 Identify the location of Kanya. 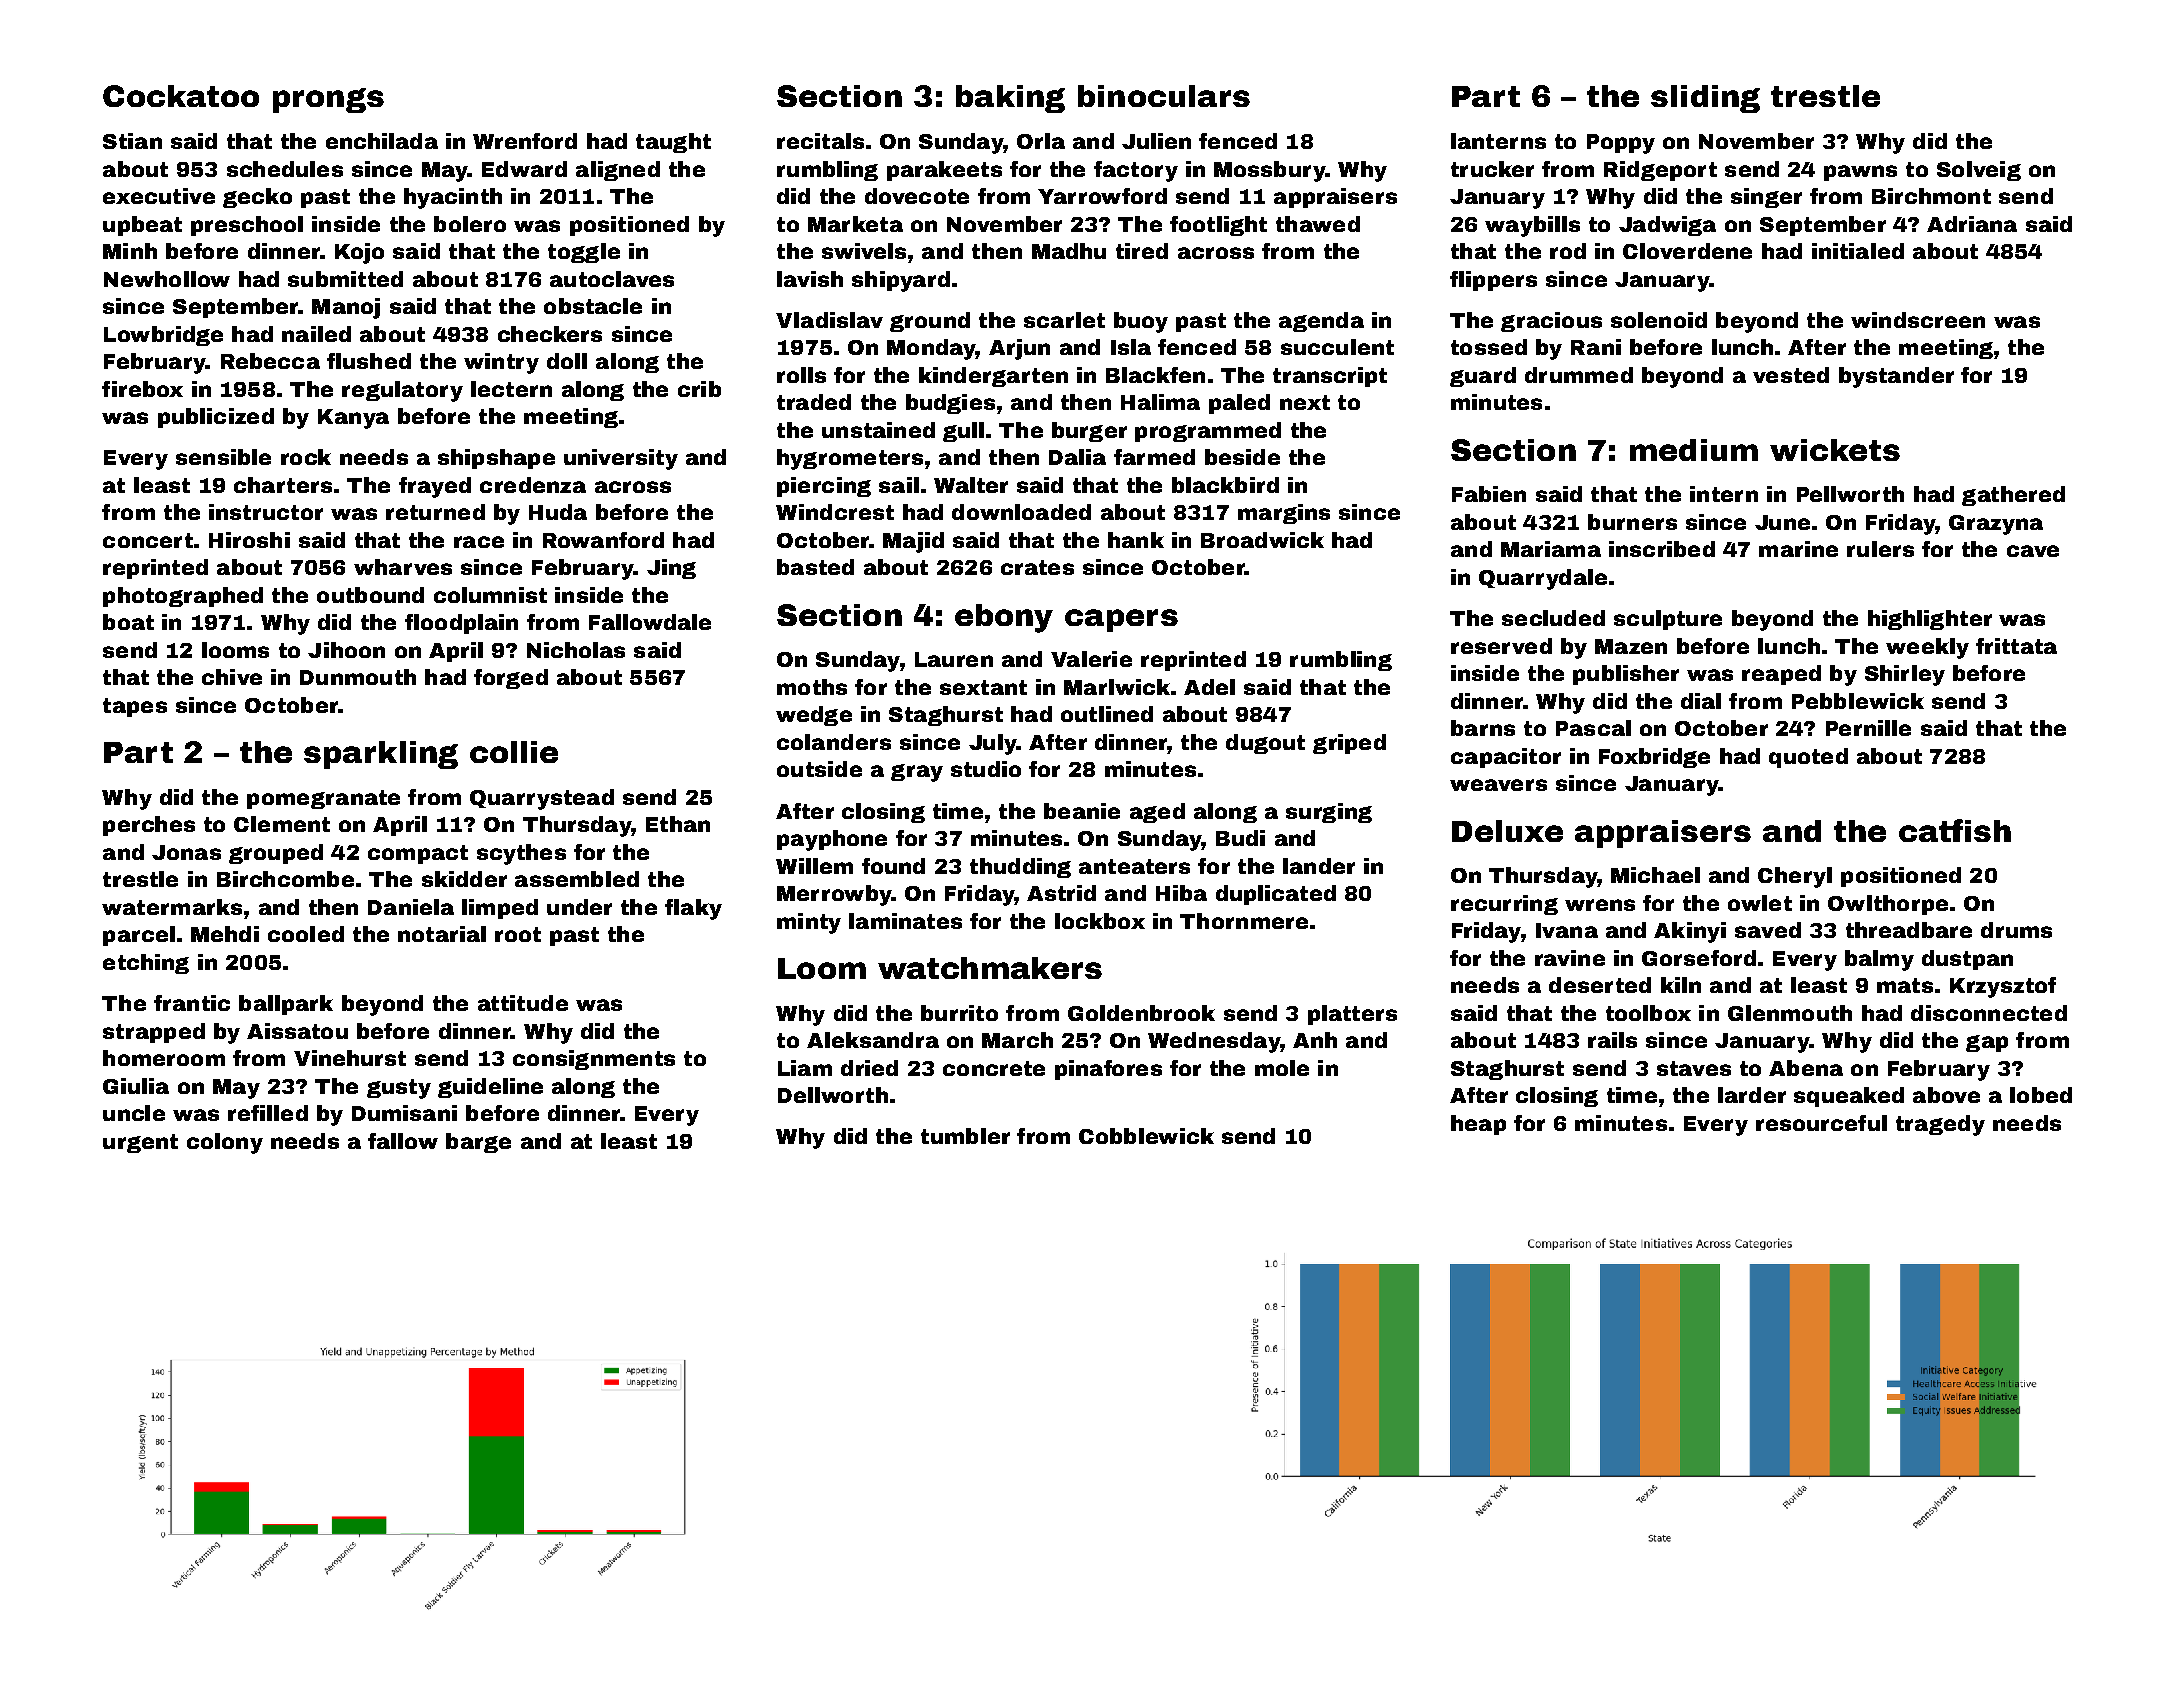
(353, 419).
